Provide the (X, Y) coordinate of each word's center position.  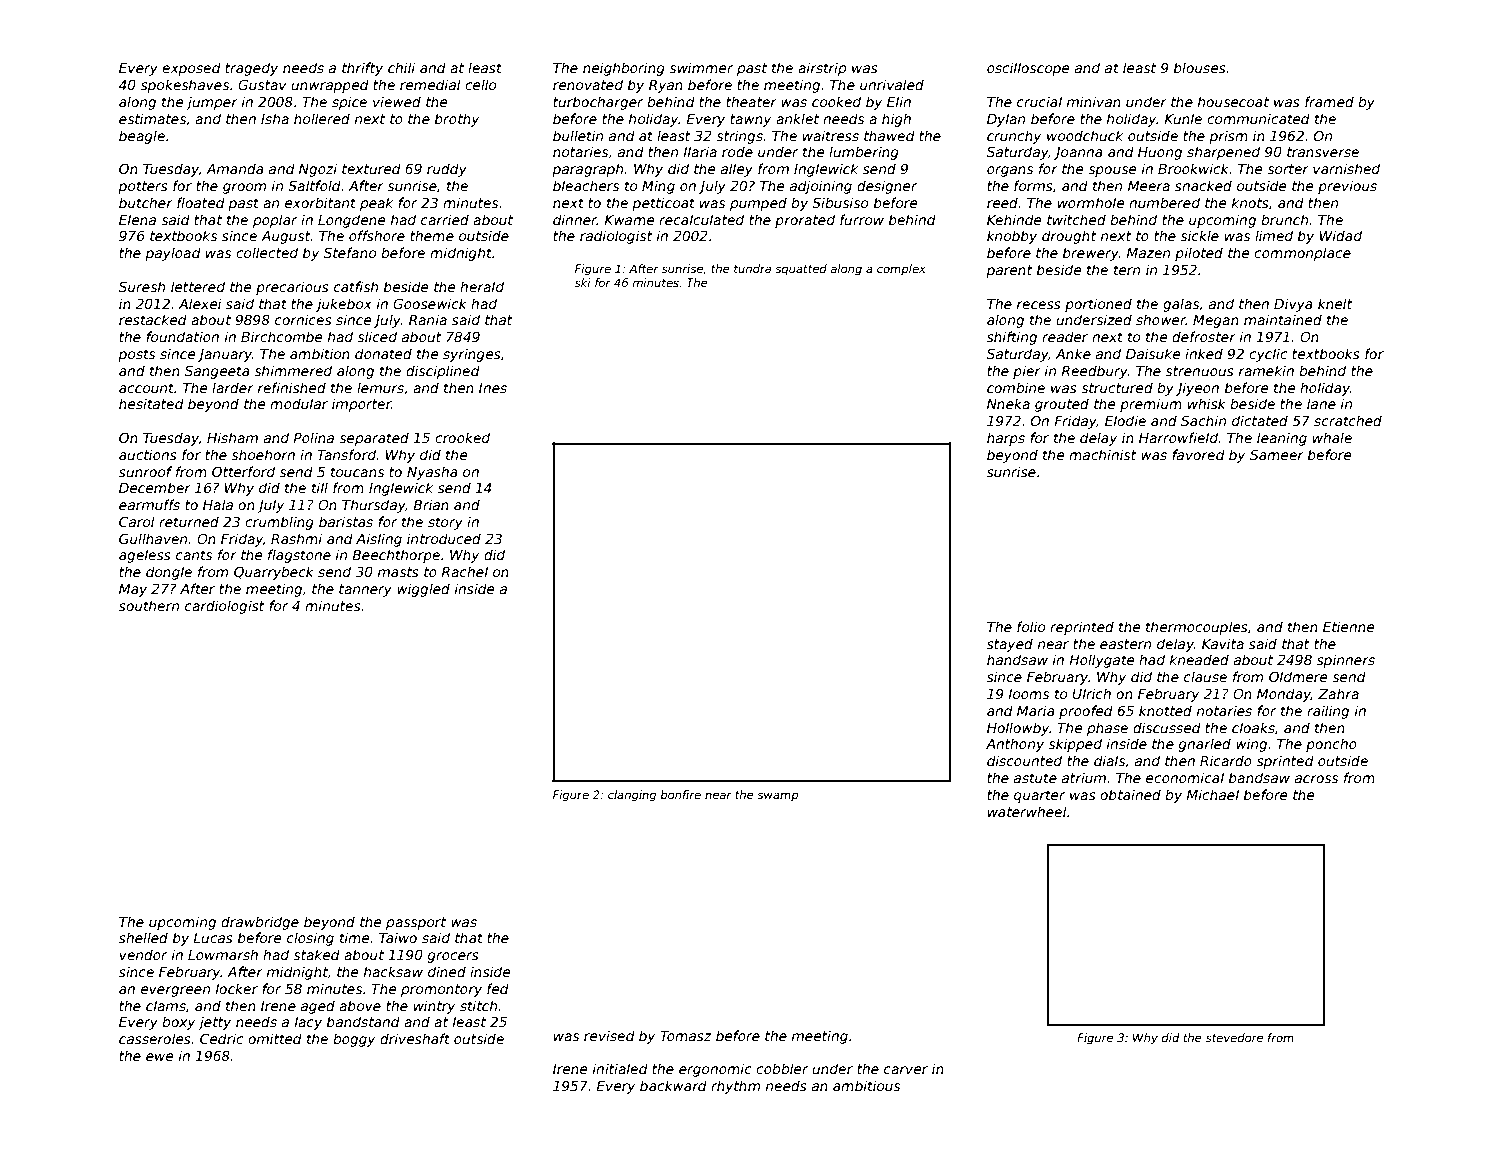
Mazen (1148, 253)
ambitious (866, 1085)
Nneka (1008, 403)
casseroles (155, 1038)
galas (1181, 305)
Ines (493, 388)
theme (432, 235)
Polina (313, 437)
